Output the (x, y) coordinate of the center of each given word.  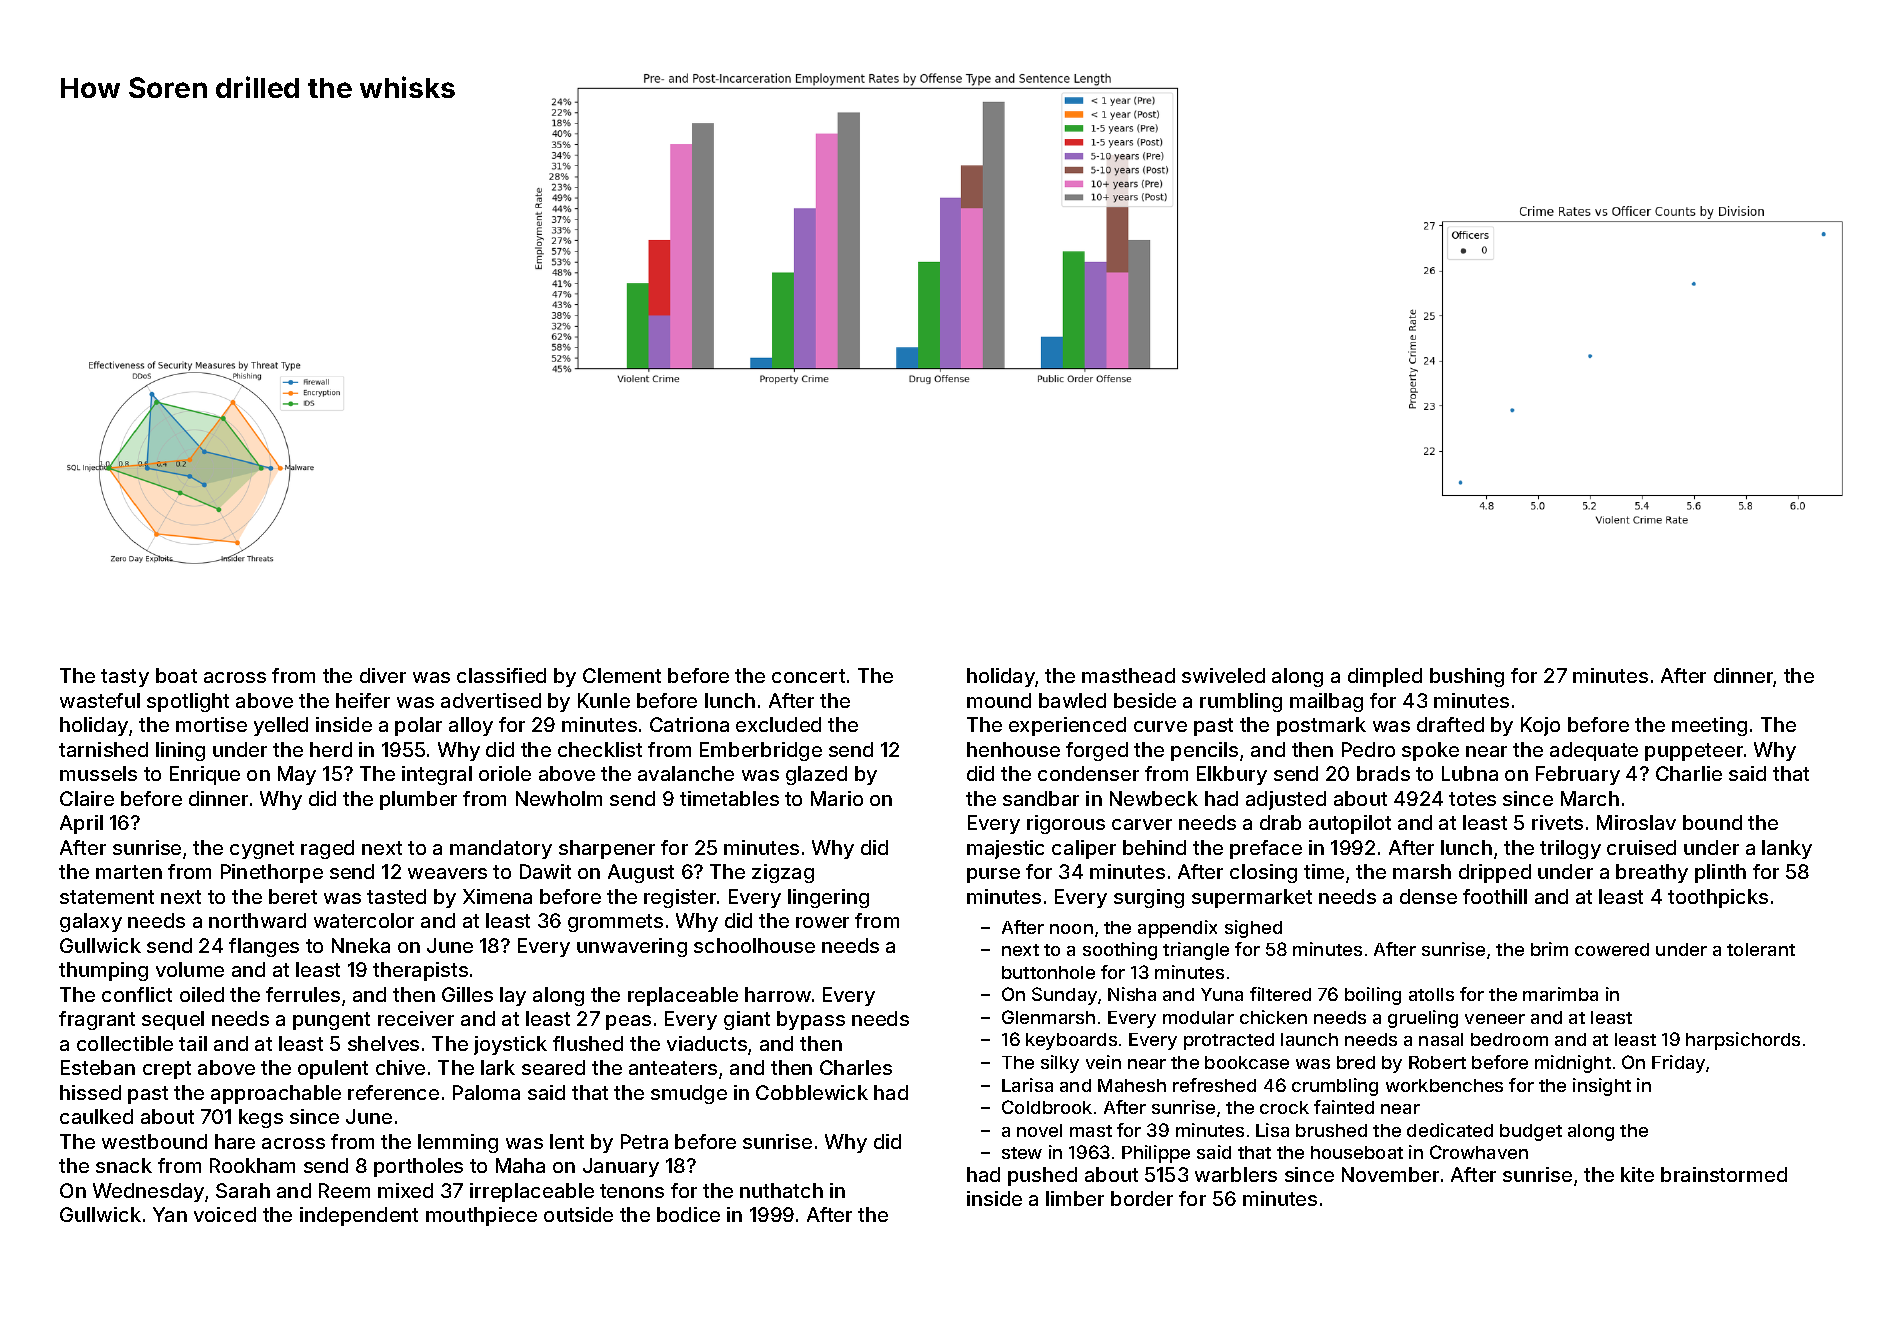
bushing (1467, 677)
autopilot (1350, 824)
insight (1602, 1087)
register (680, 898)
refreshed (1214, 1085)
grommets (615, 923)
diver (383, 675)
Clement (622, 675)
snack (124, 1165)
